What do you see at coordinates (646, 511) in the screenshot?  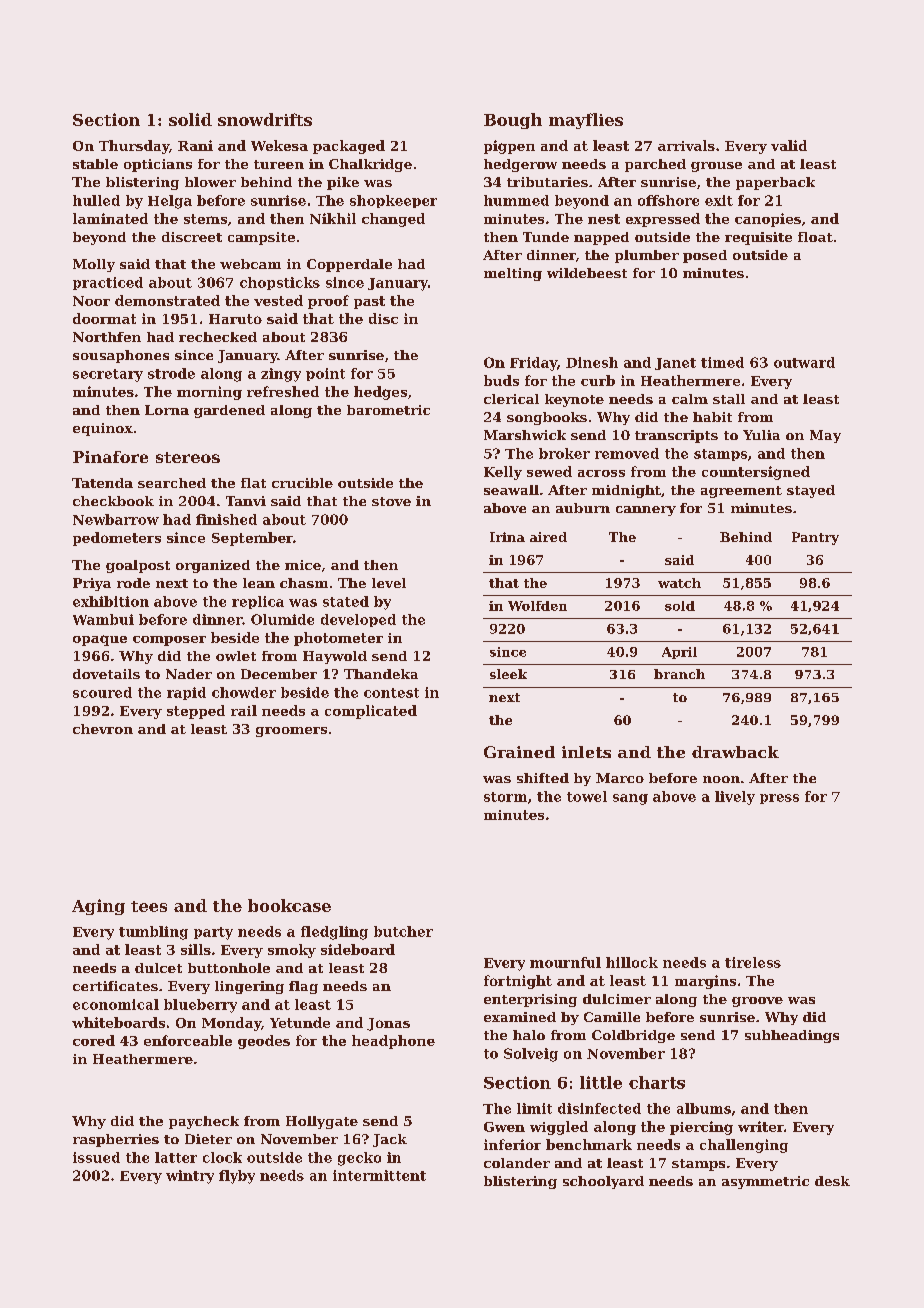 I see `cannery` at bounding box center [646, 511].
